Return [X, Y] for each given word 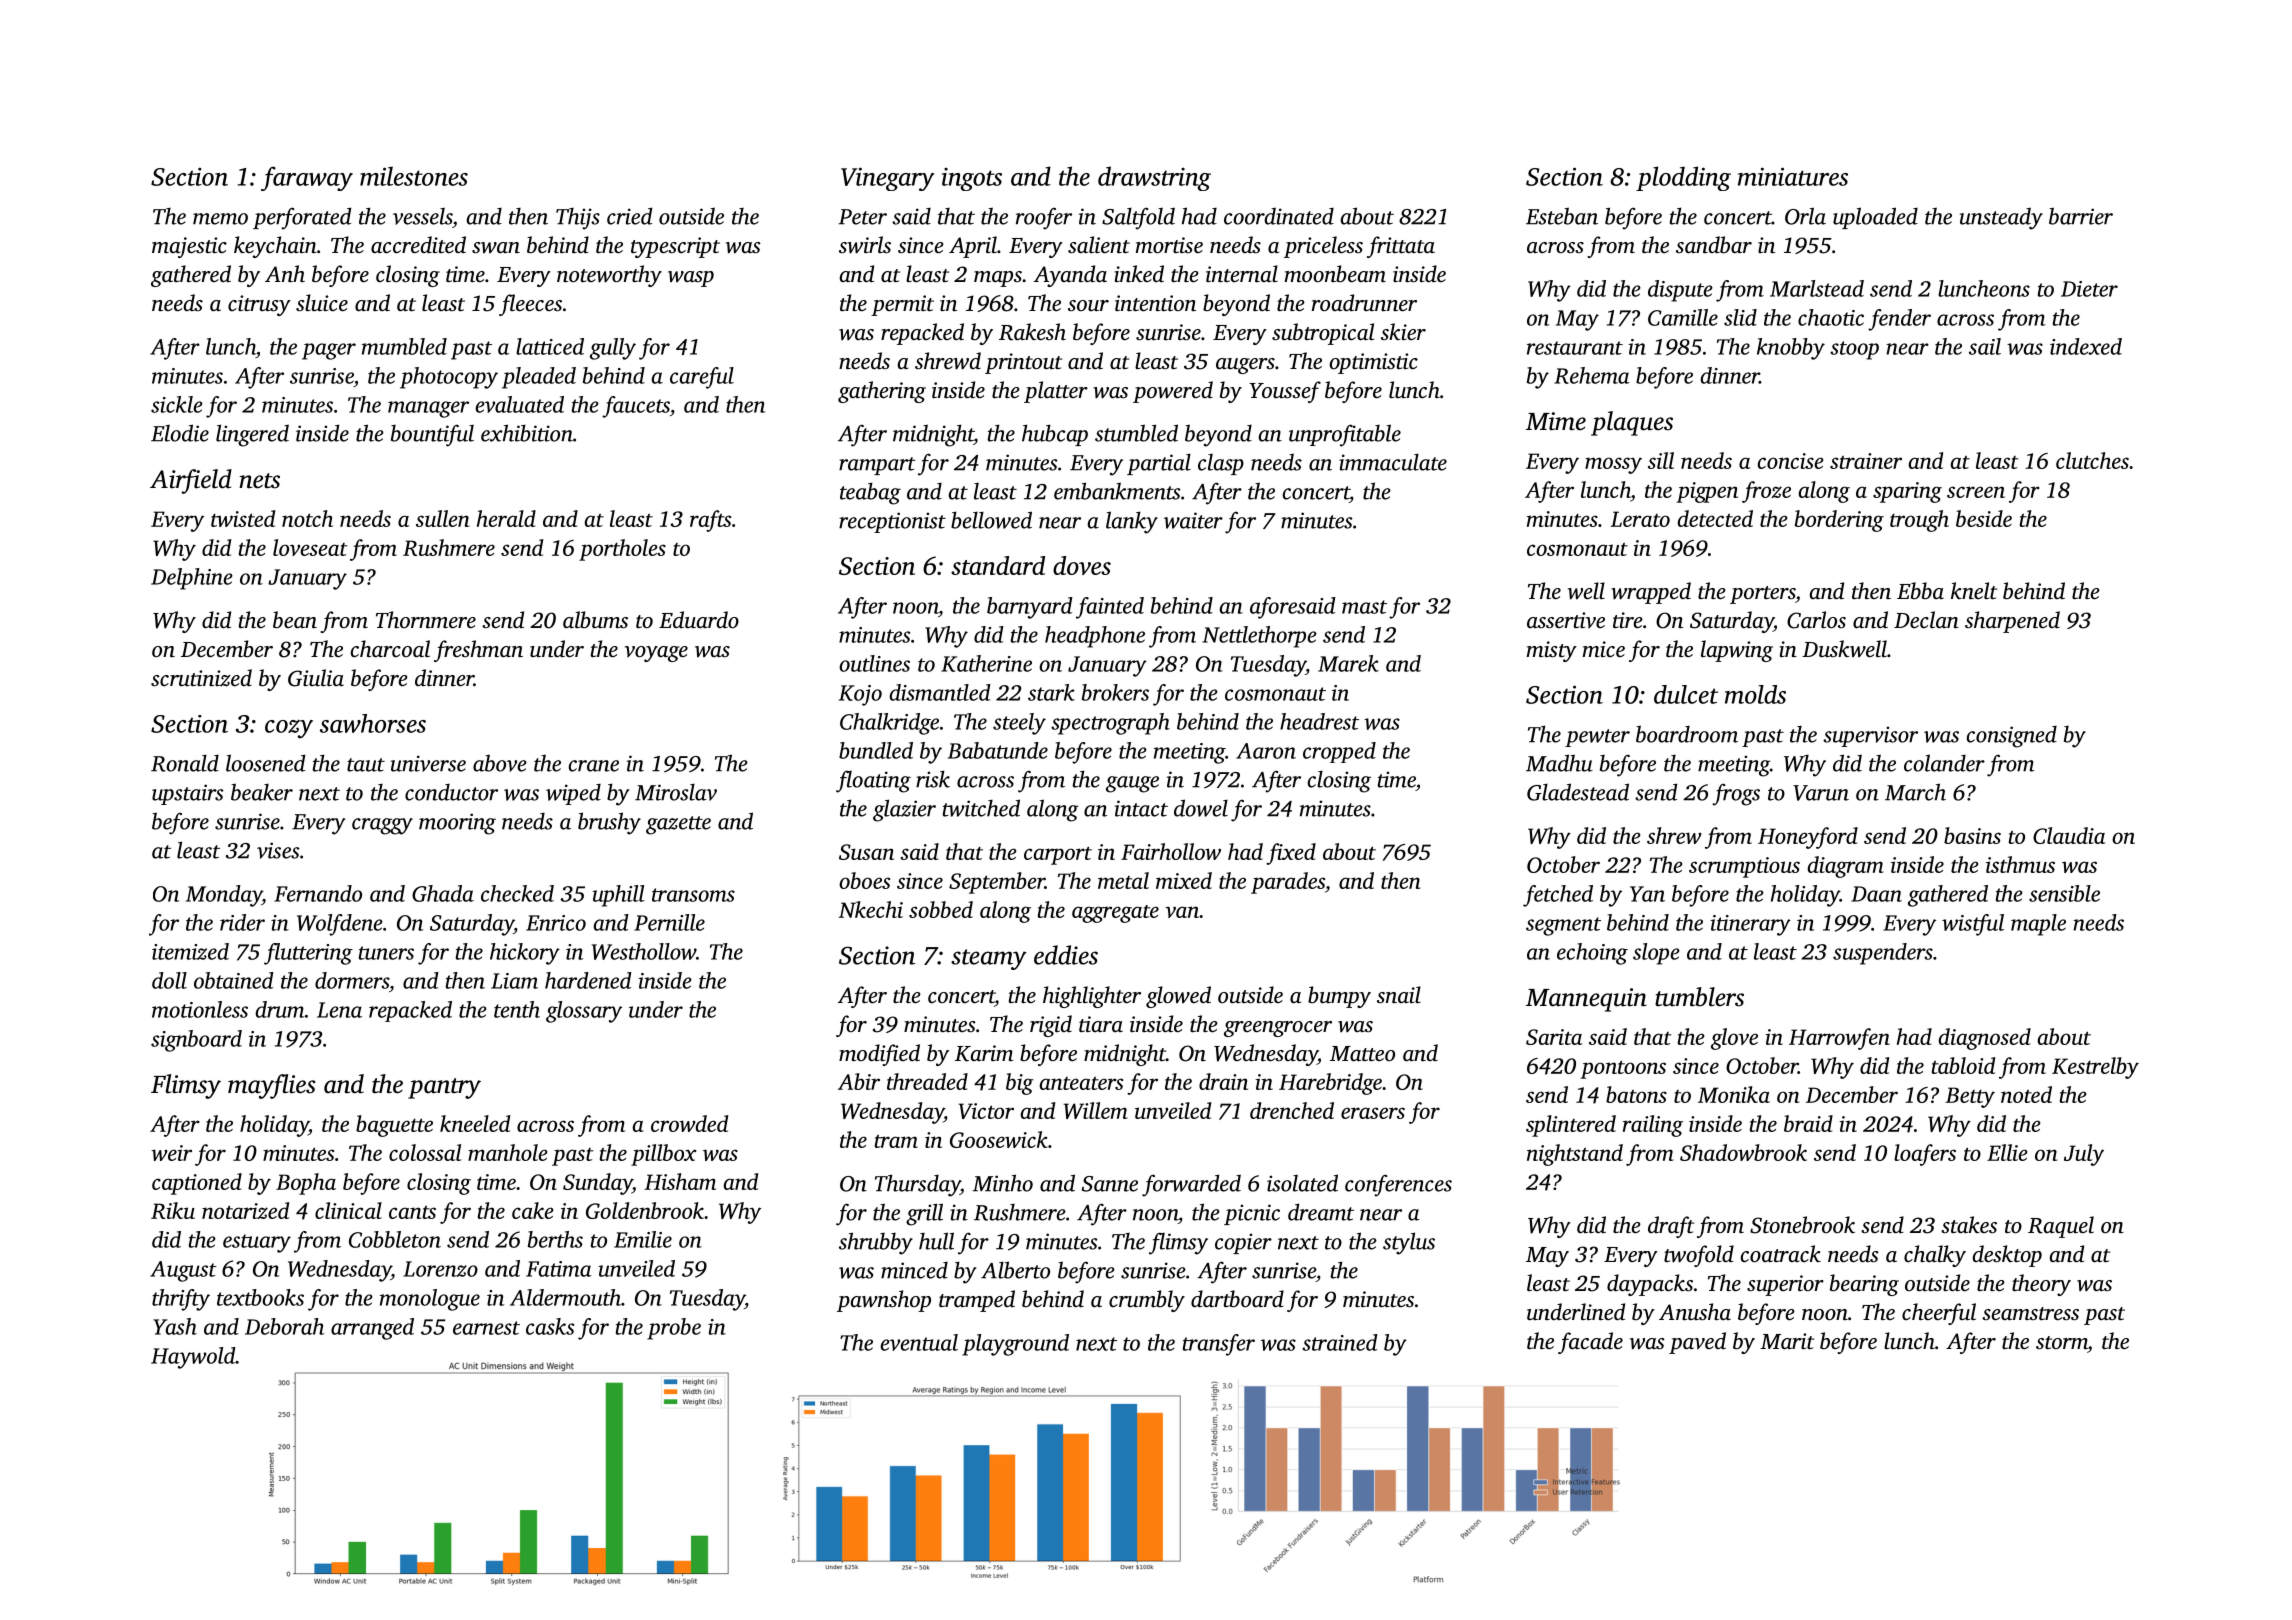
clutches [2092, 460]
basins [1972, 835]
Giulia [316, 678]
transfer [1219, 1345]
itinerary [1750, 925]
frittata [1401, 247]
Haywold [193, 1358]
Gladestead [1578, 792]
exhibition [527, 433]
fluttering [308, 954]
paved [1697, 1343]
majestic [189, 247]
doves [1082, 565]
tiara [1101, 1024]
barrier [2081, 216]
